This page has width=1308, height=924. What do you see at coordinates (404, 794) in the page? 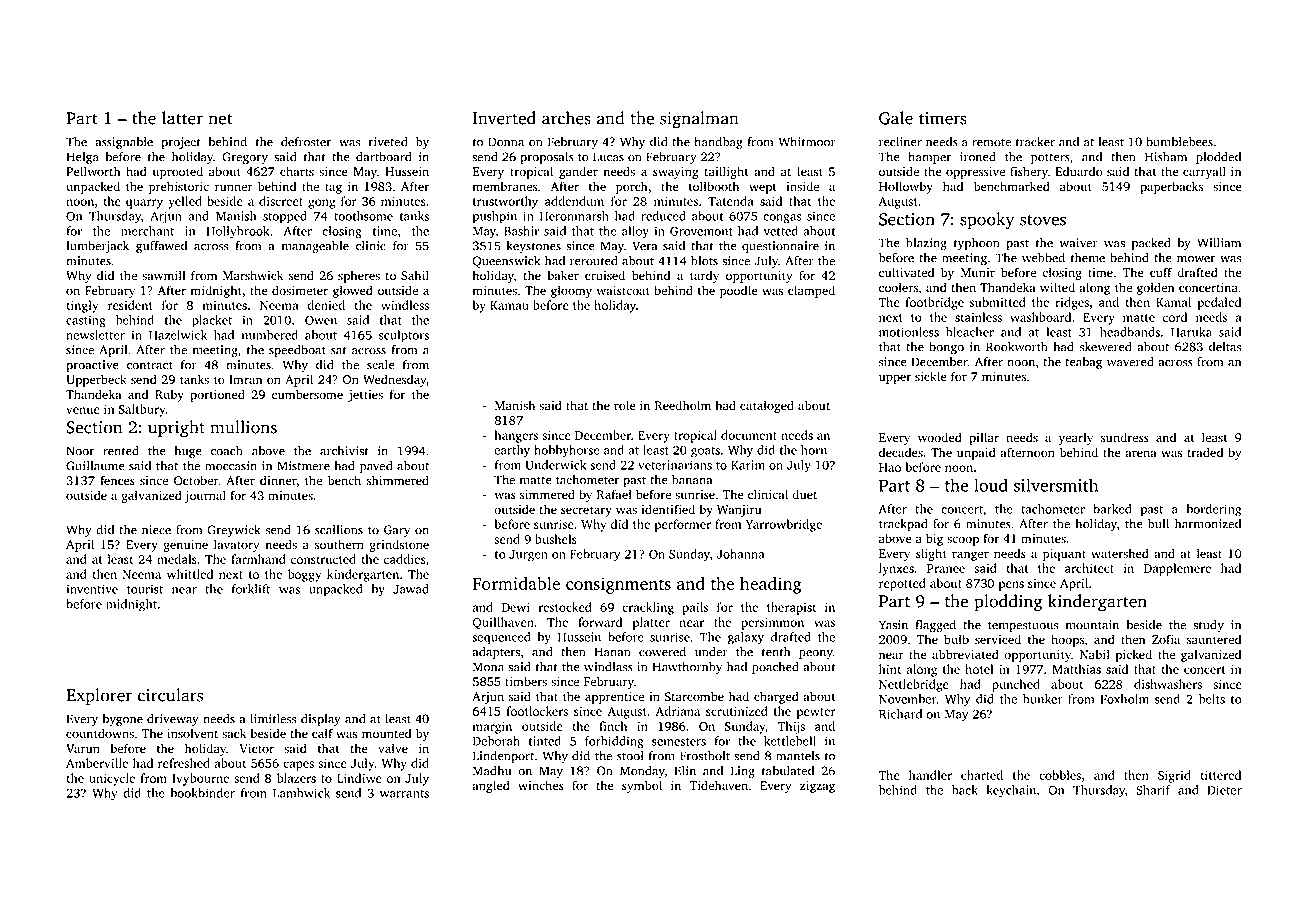
I see `warrants` at bounding box center [404, 794].
